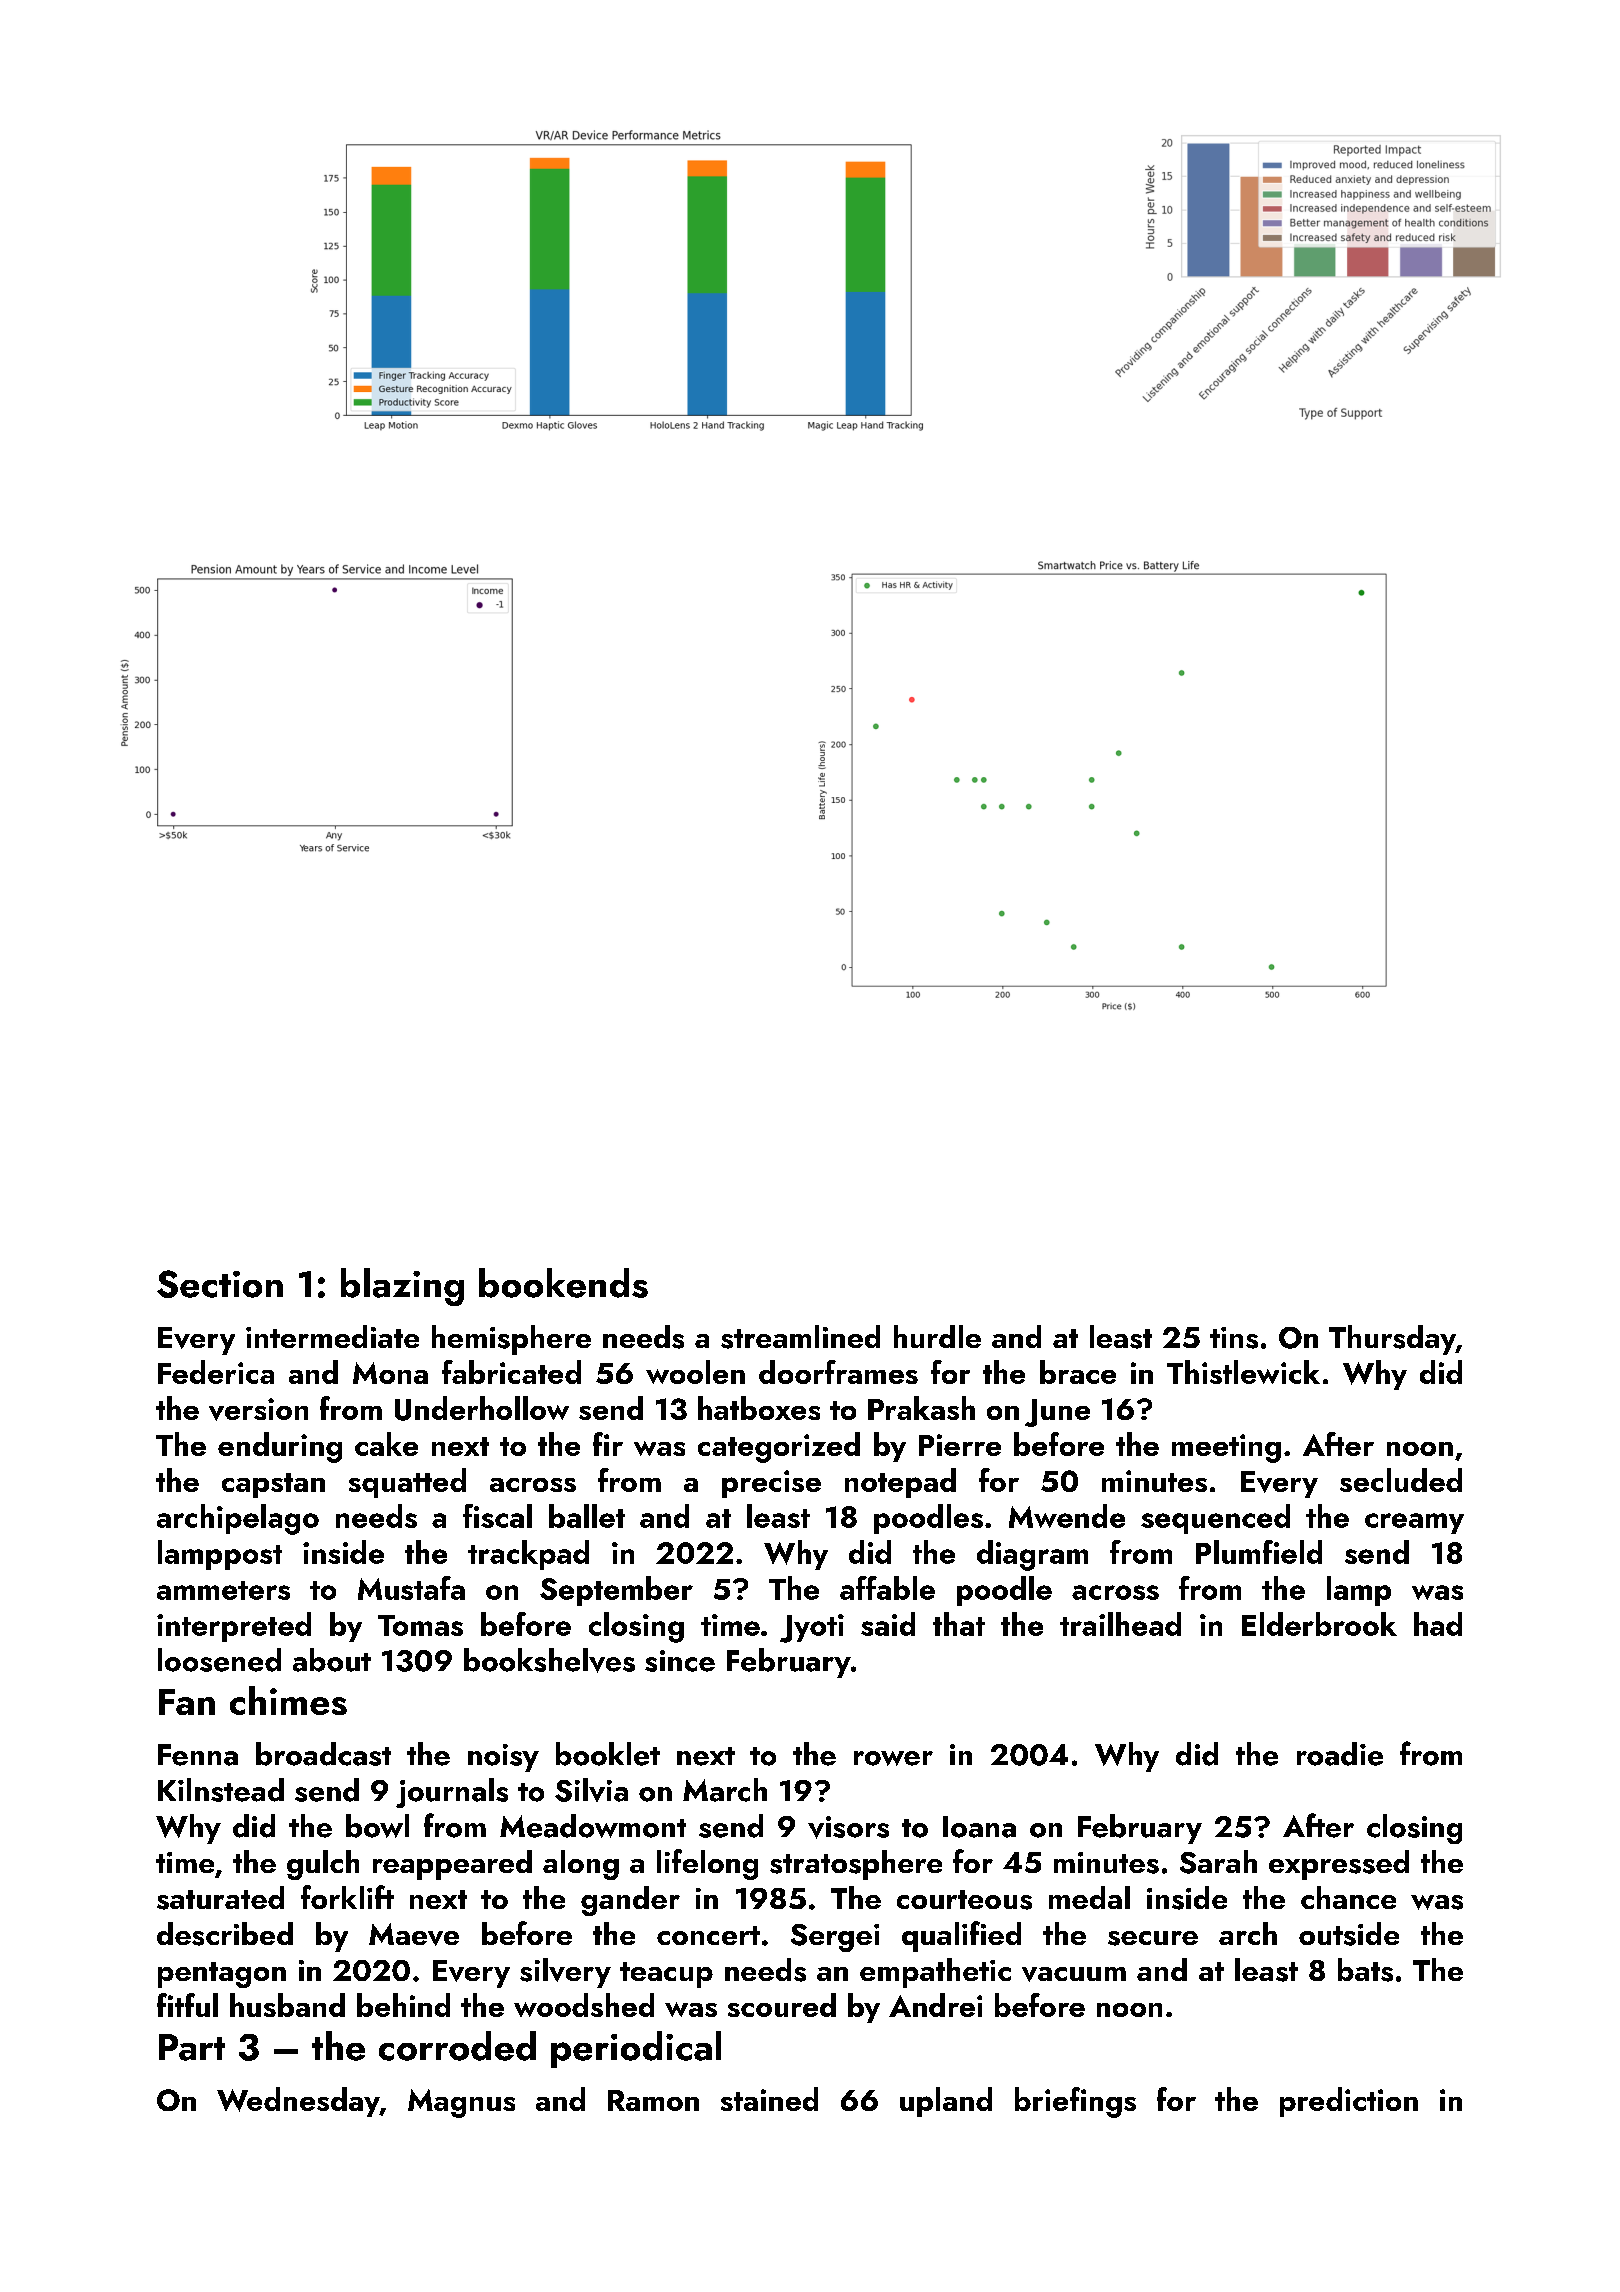  What do you see at coordinates (1365, 1970) in the document?
I see `bats` at bounding box center [1365, 1970].
